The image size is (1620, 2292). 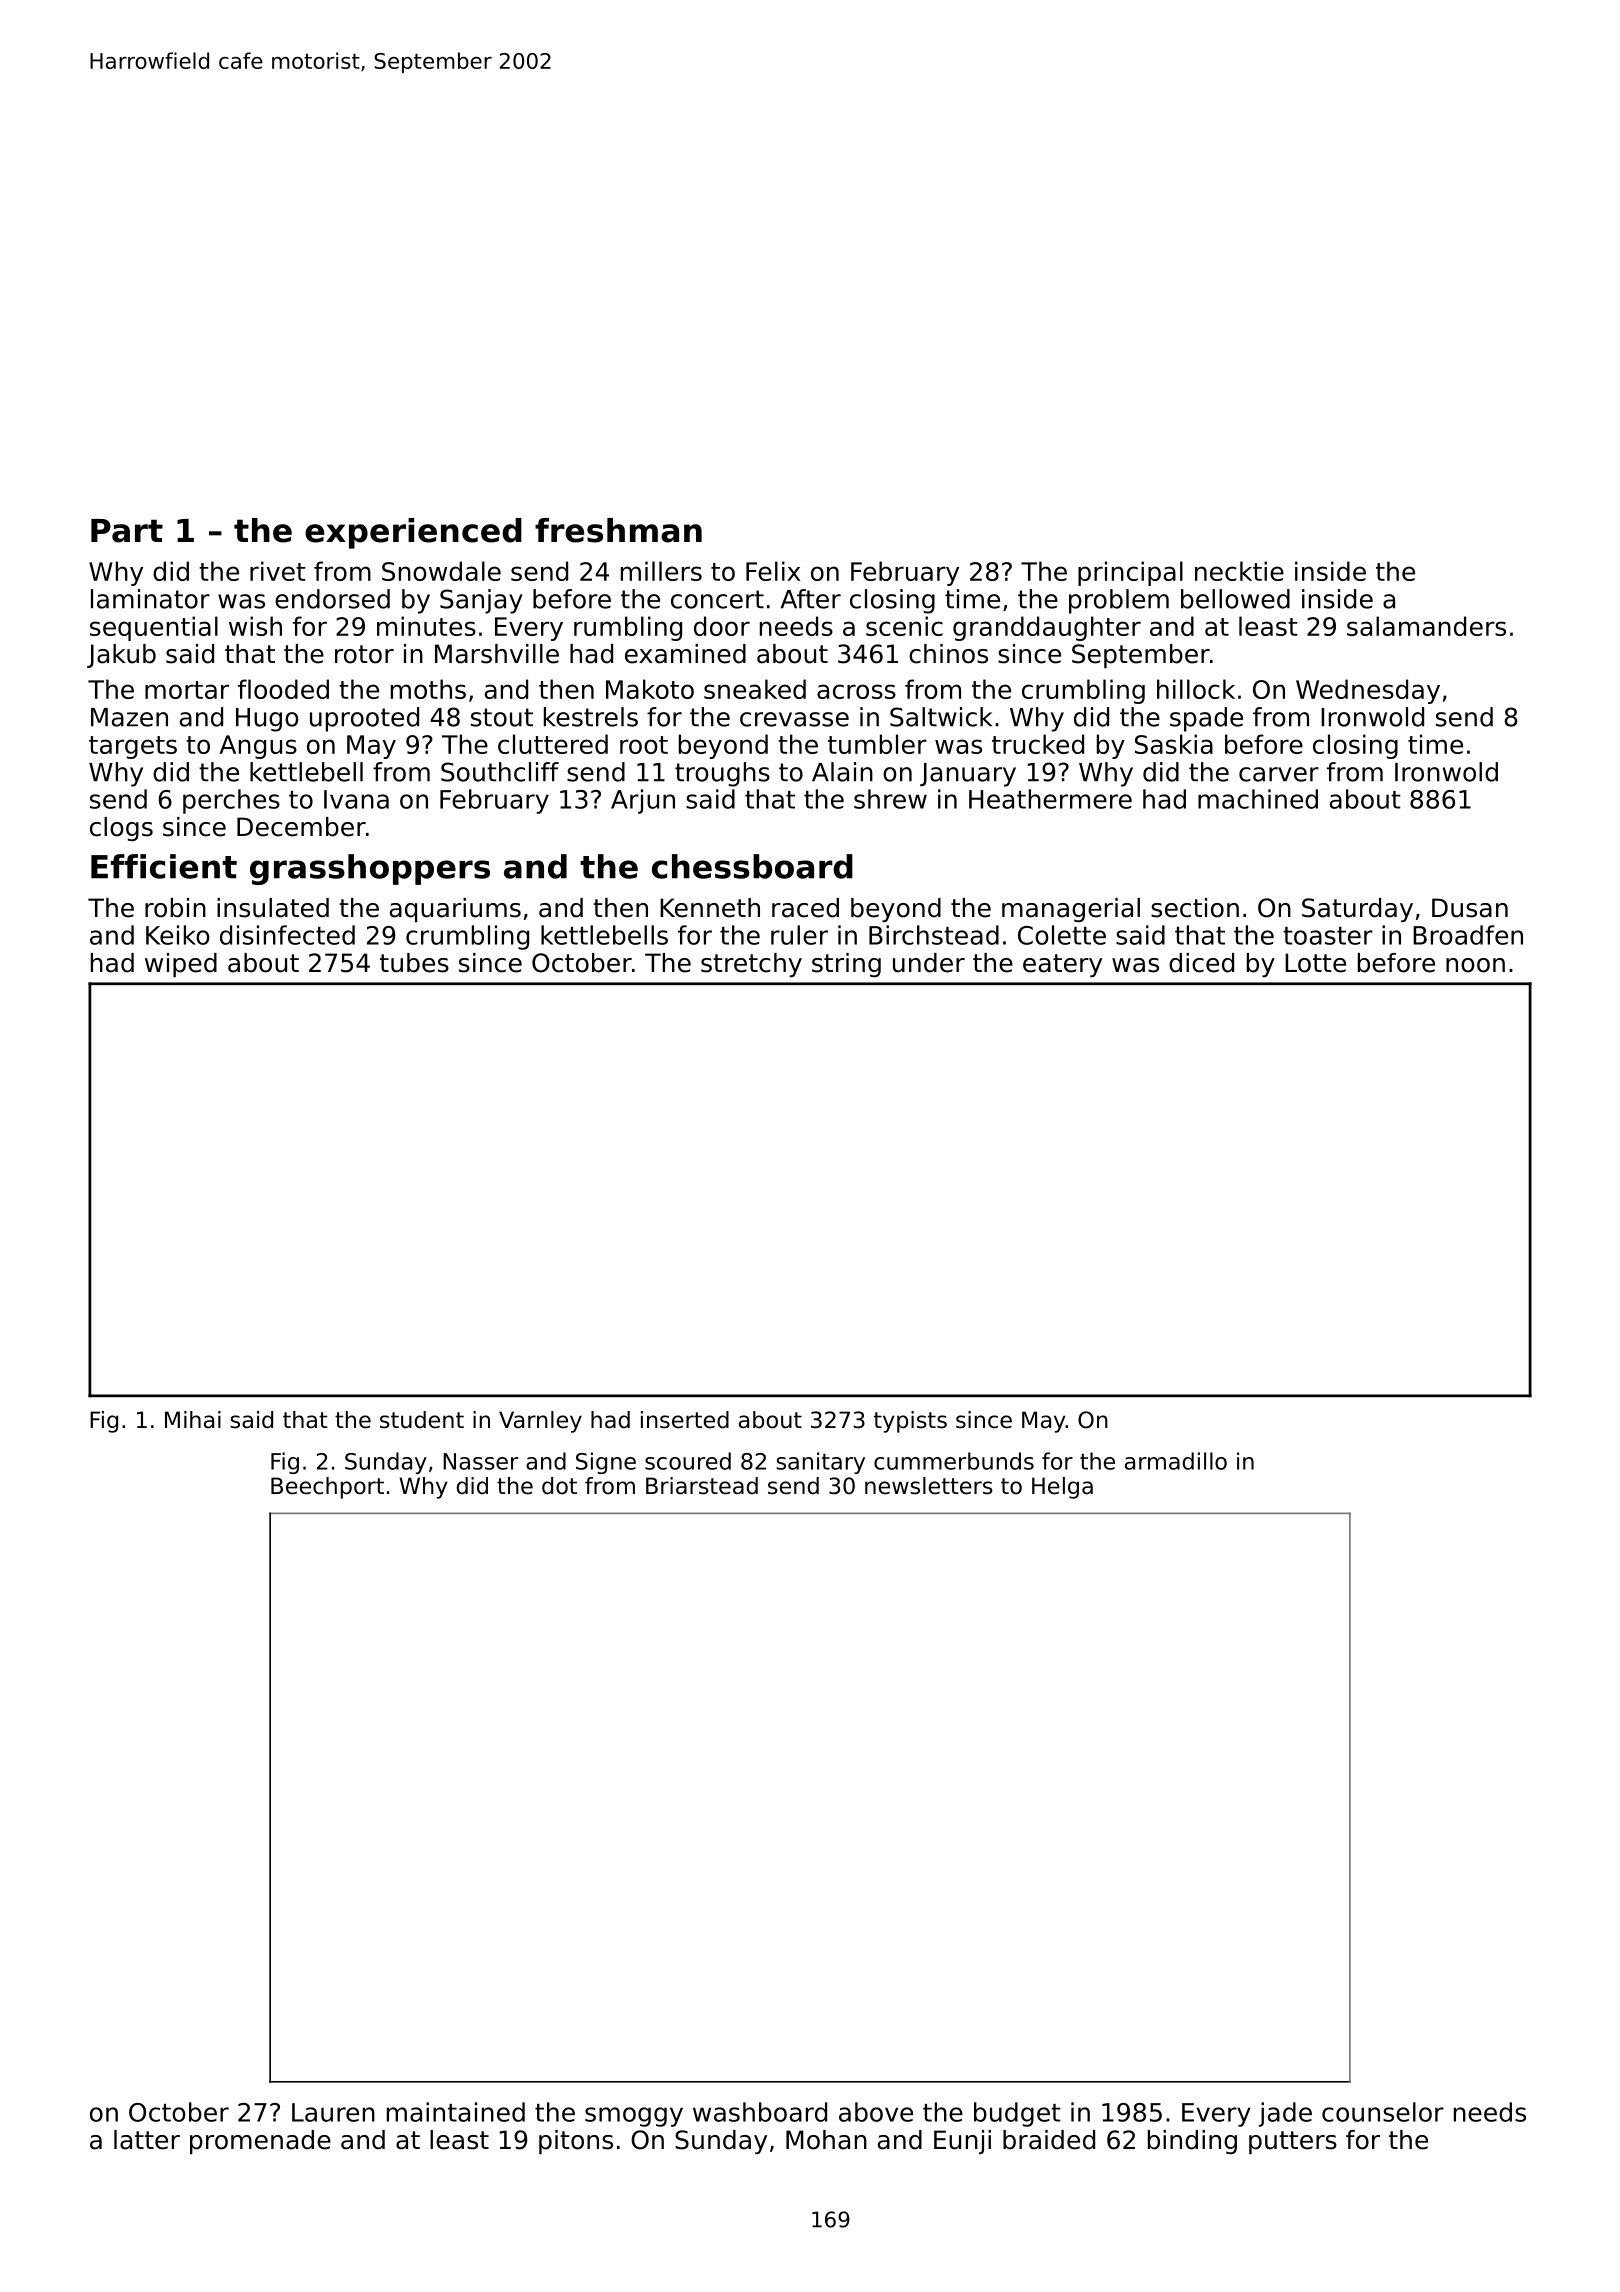 What do you see at coordinates (1176, 1461) in the page?
I see `armadillo` at bounding box center [1176, 1461].
